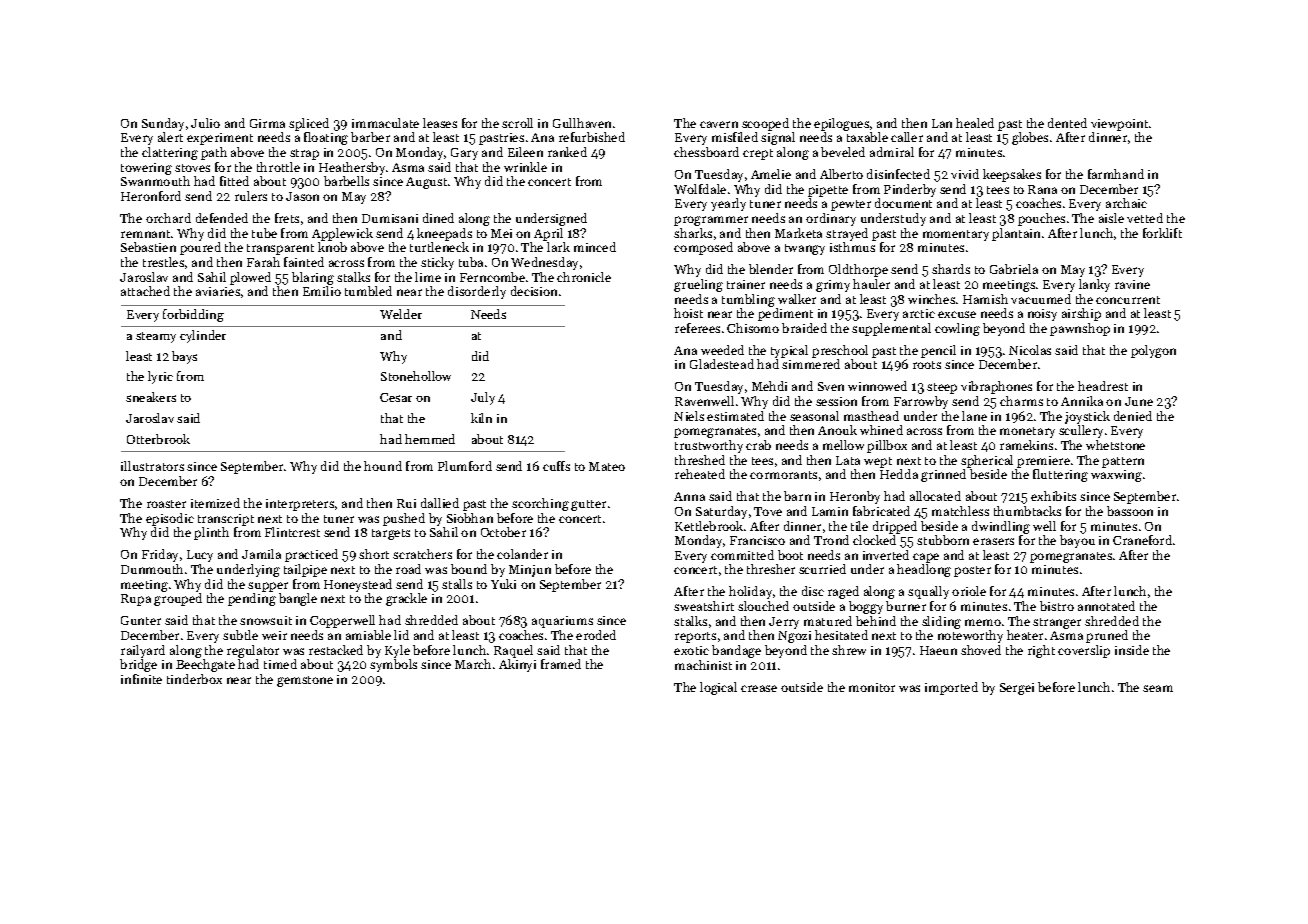 The height and width of the screenshot is (924, 1308). I want to click on Kyle, so click(397, 651).
